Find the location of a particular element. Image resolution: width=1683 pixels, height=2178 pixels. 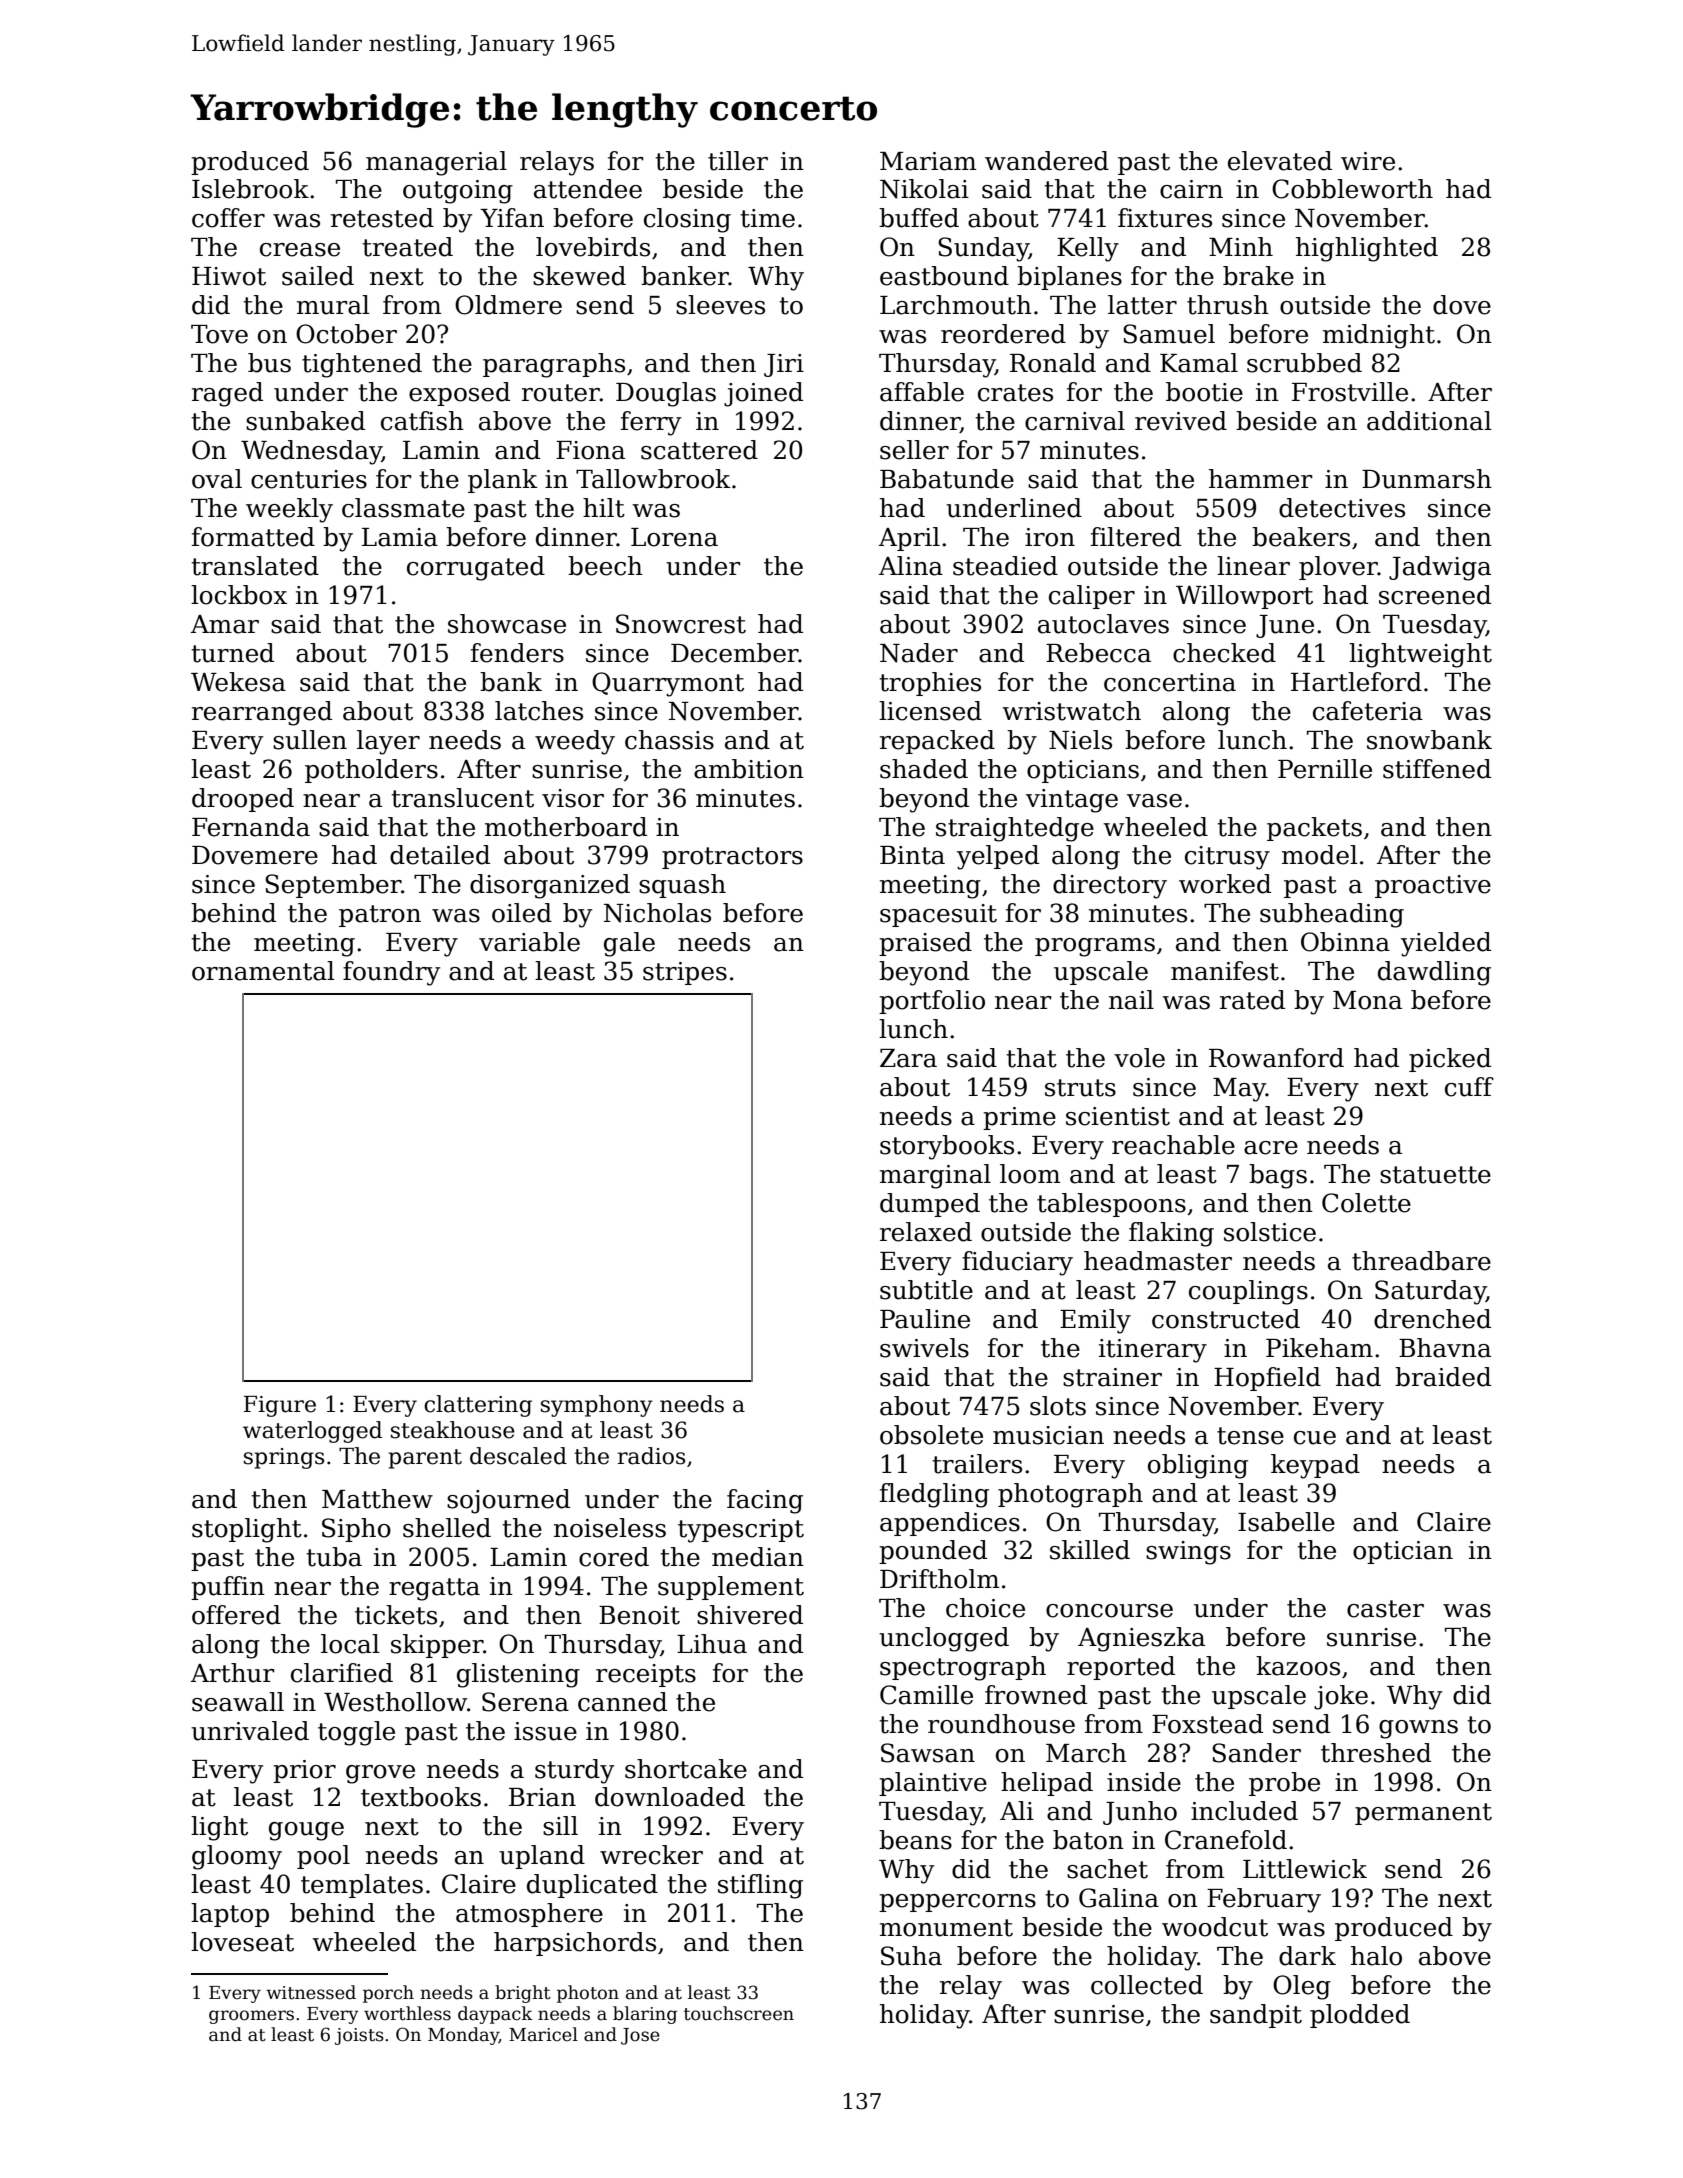

wire is located at coordinates (1368, 161).
